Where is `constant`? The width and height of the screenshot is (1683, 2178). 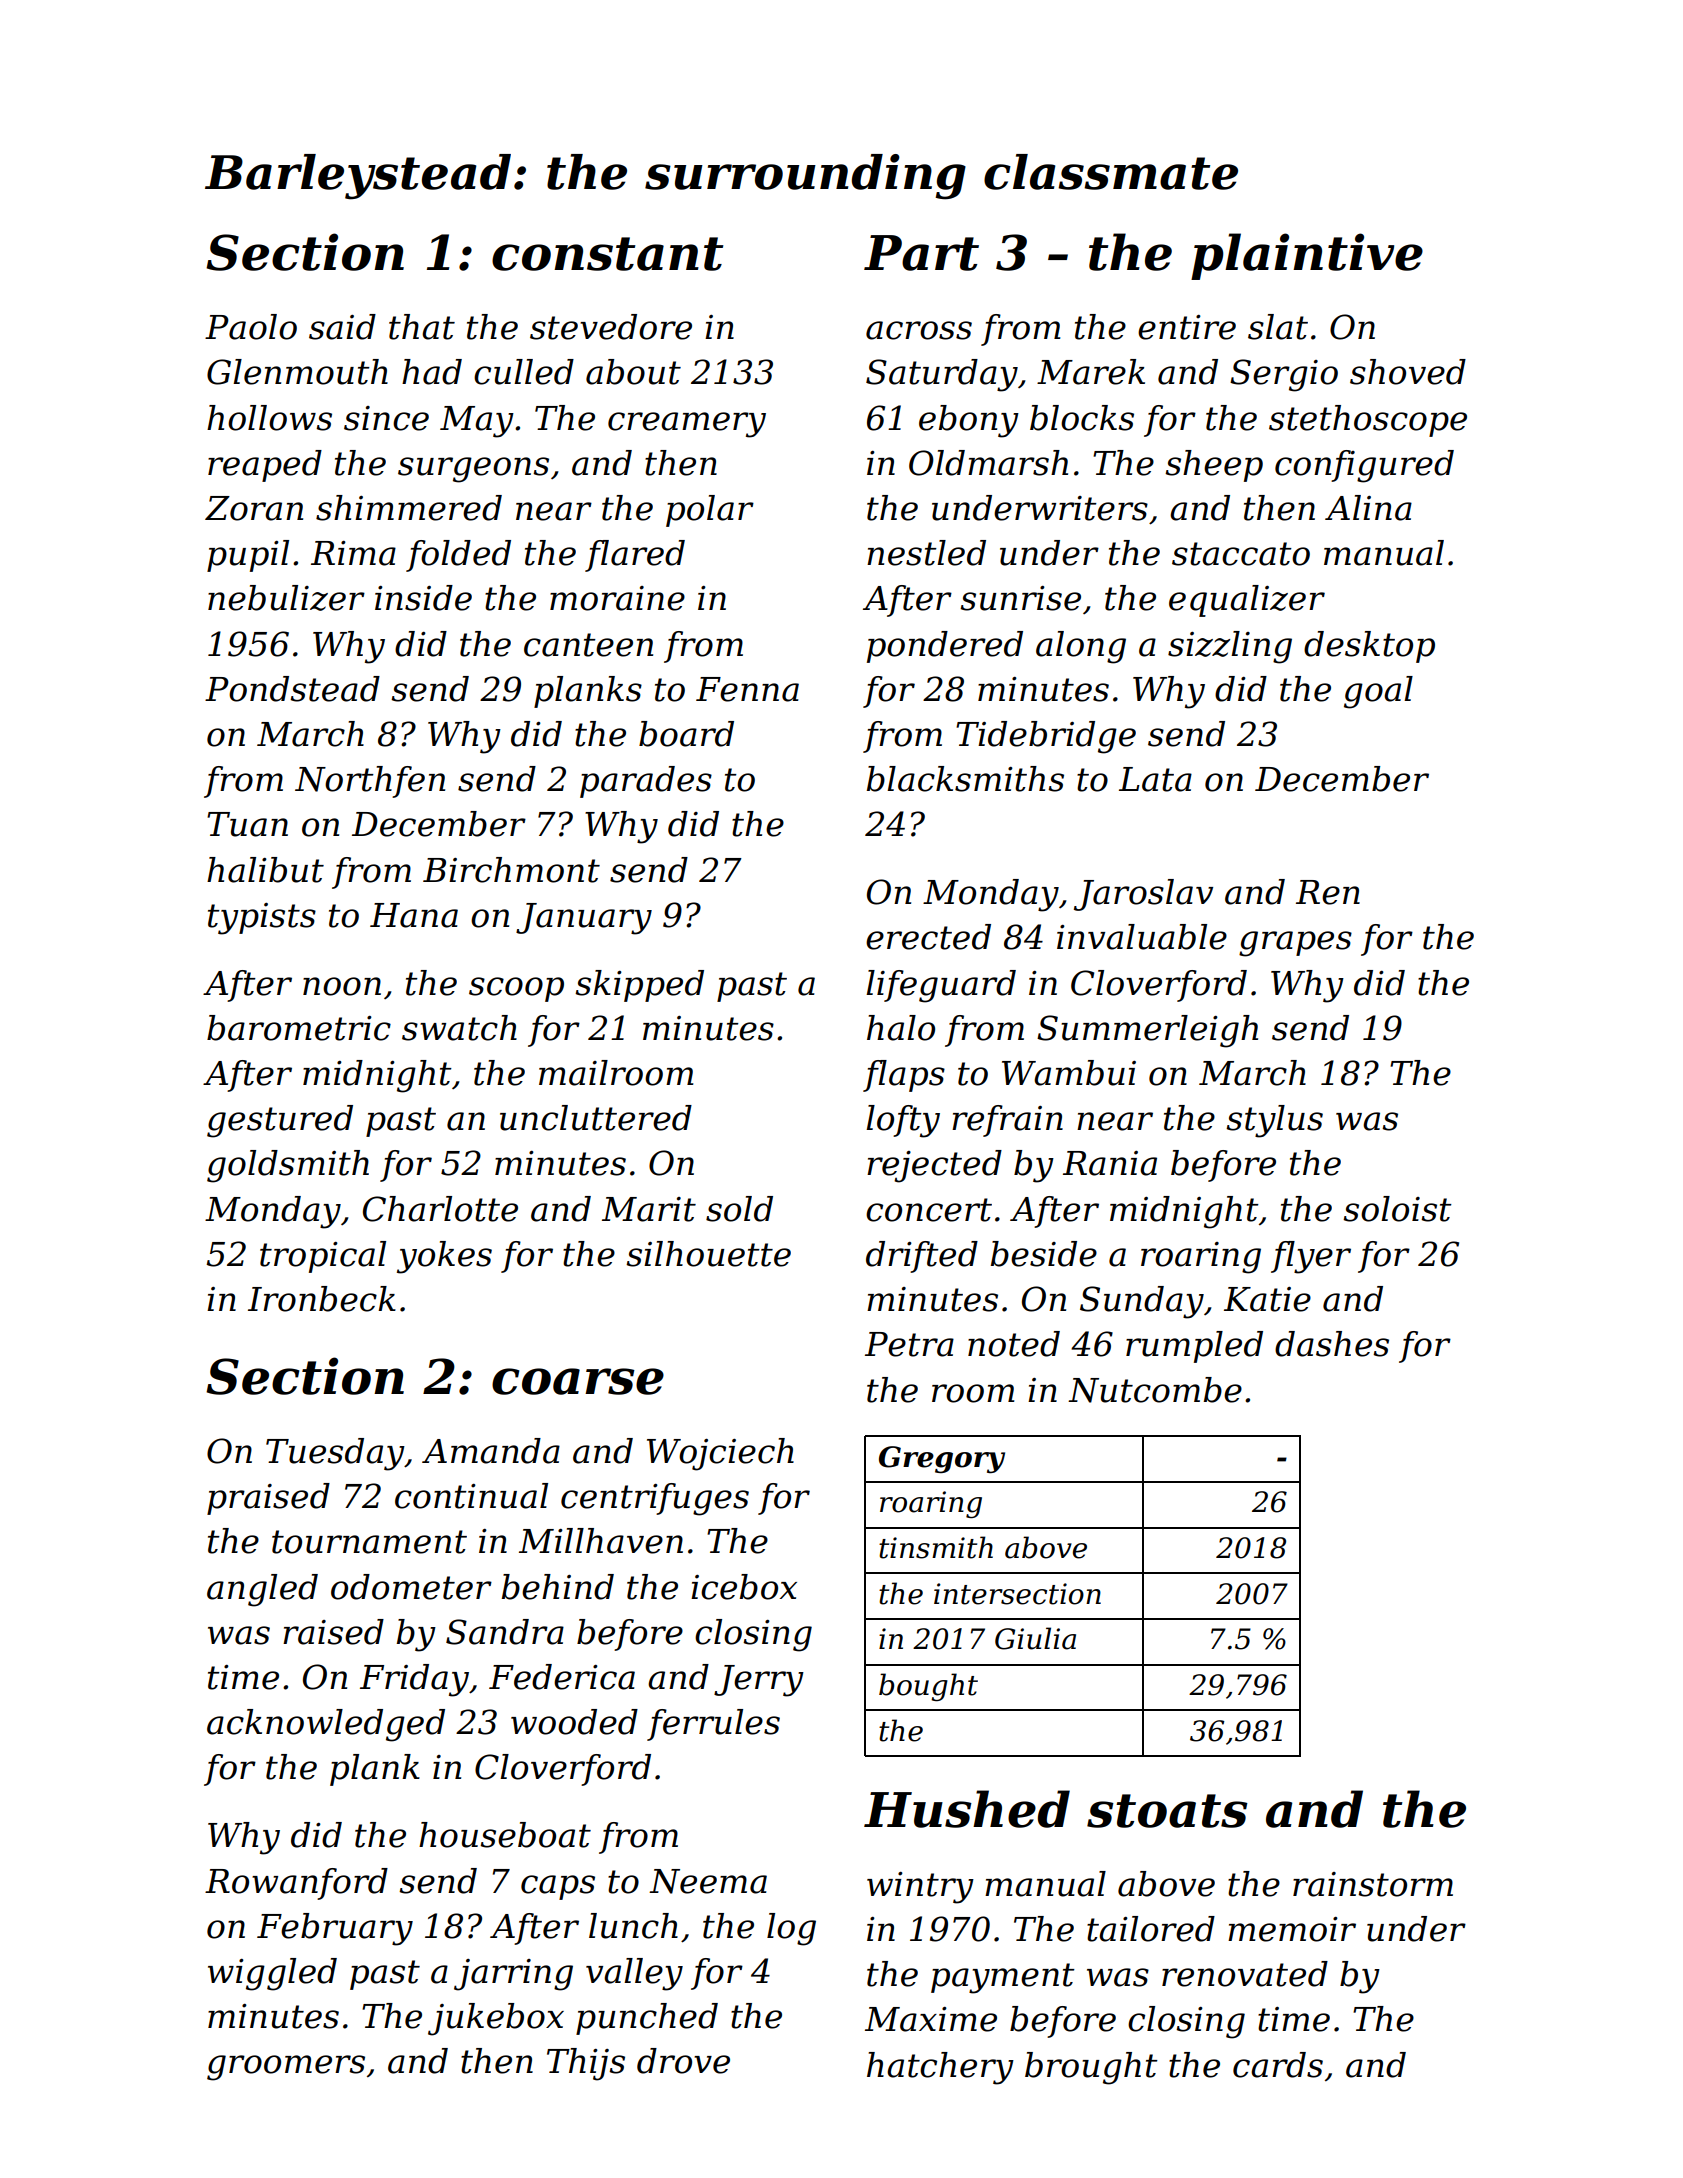
constant is located at coordinates (608, 254).
